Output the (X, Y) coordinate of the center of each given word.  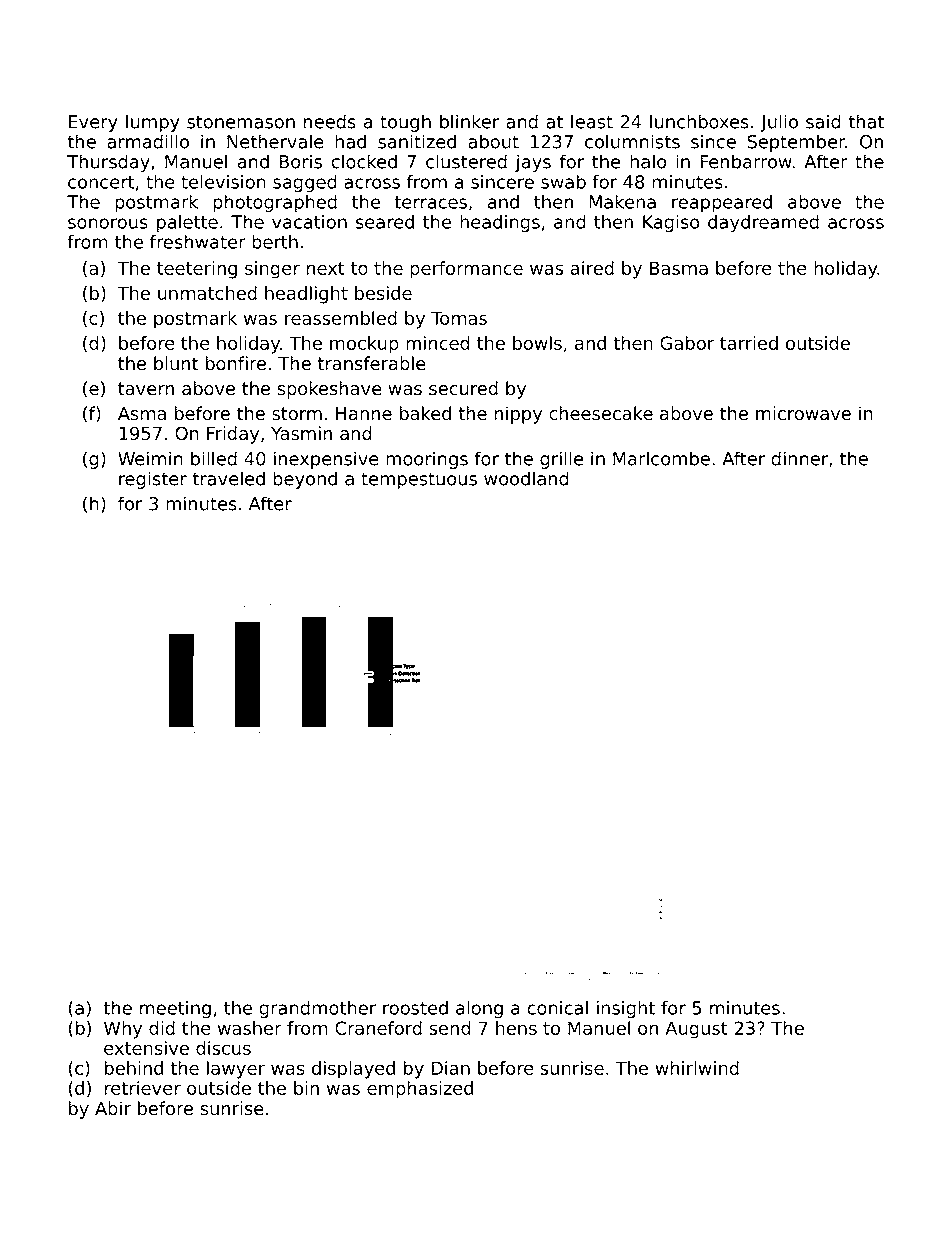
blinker (469, 121)
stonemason (241, 122)
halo (648, 161)
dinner (799, 458)
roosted (415, 1008)
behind (134, 1068)
